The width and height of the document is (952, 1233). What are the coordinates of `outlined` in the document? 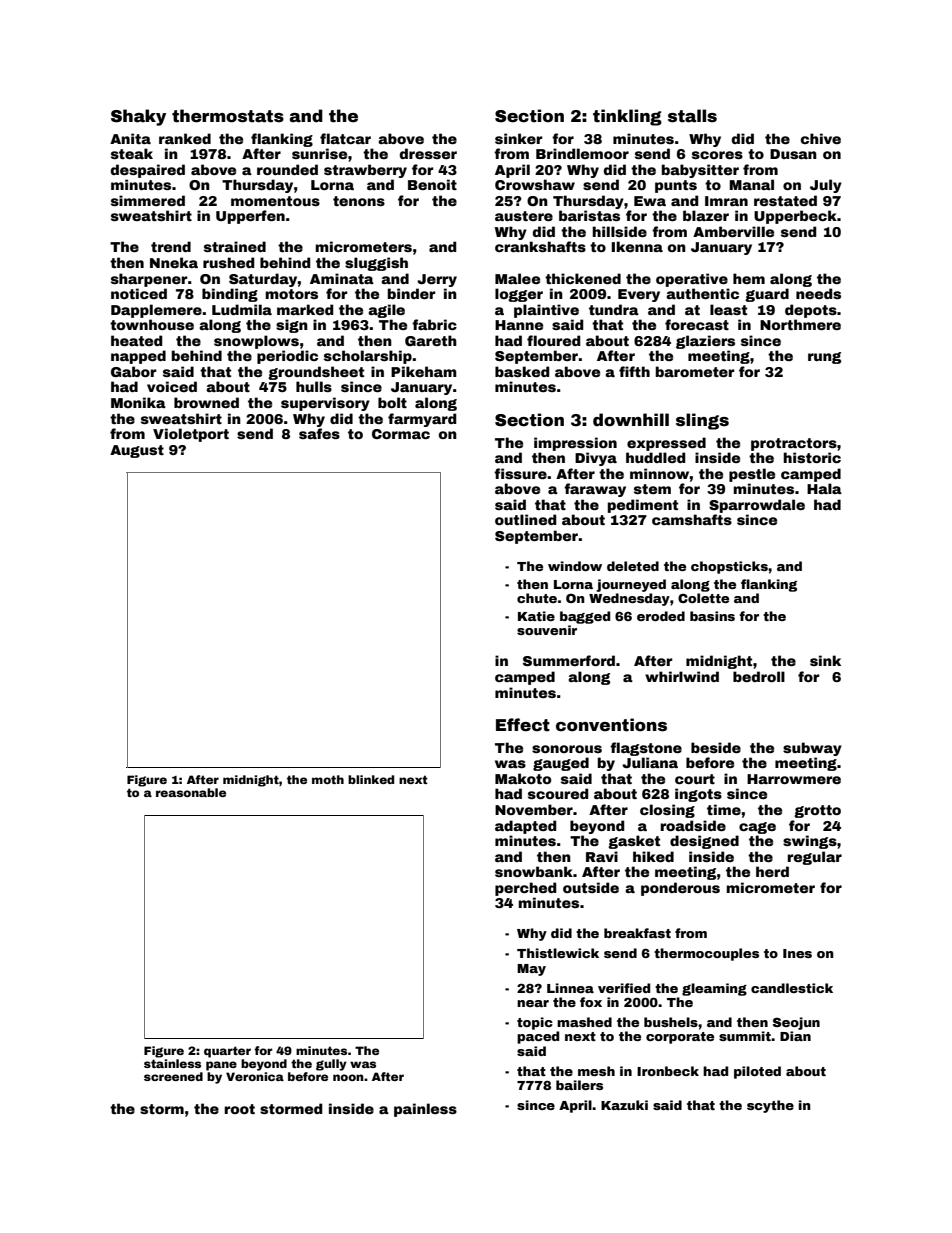 It's located at (526, 519).
